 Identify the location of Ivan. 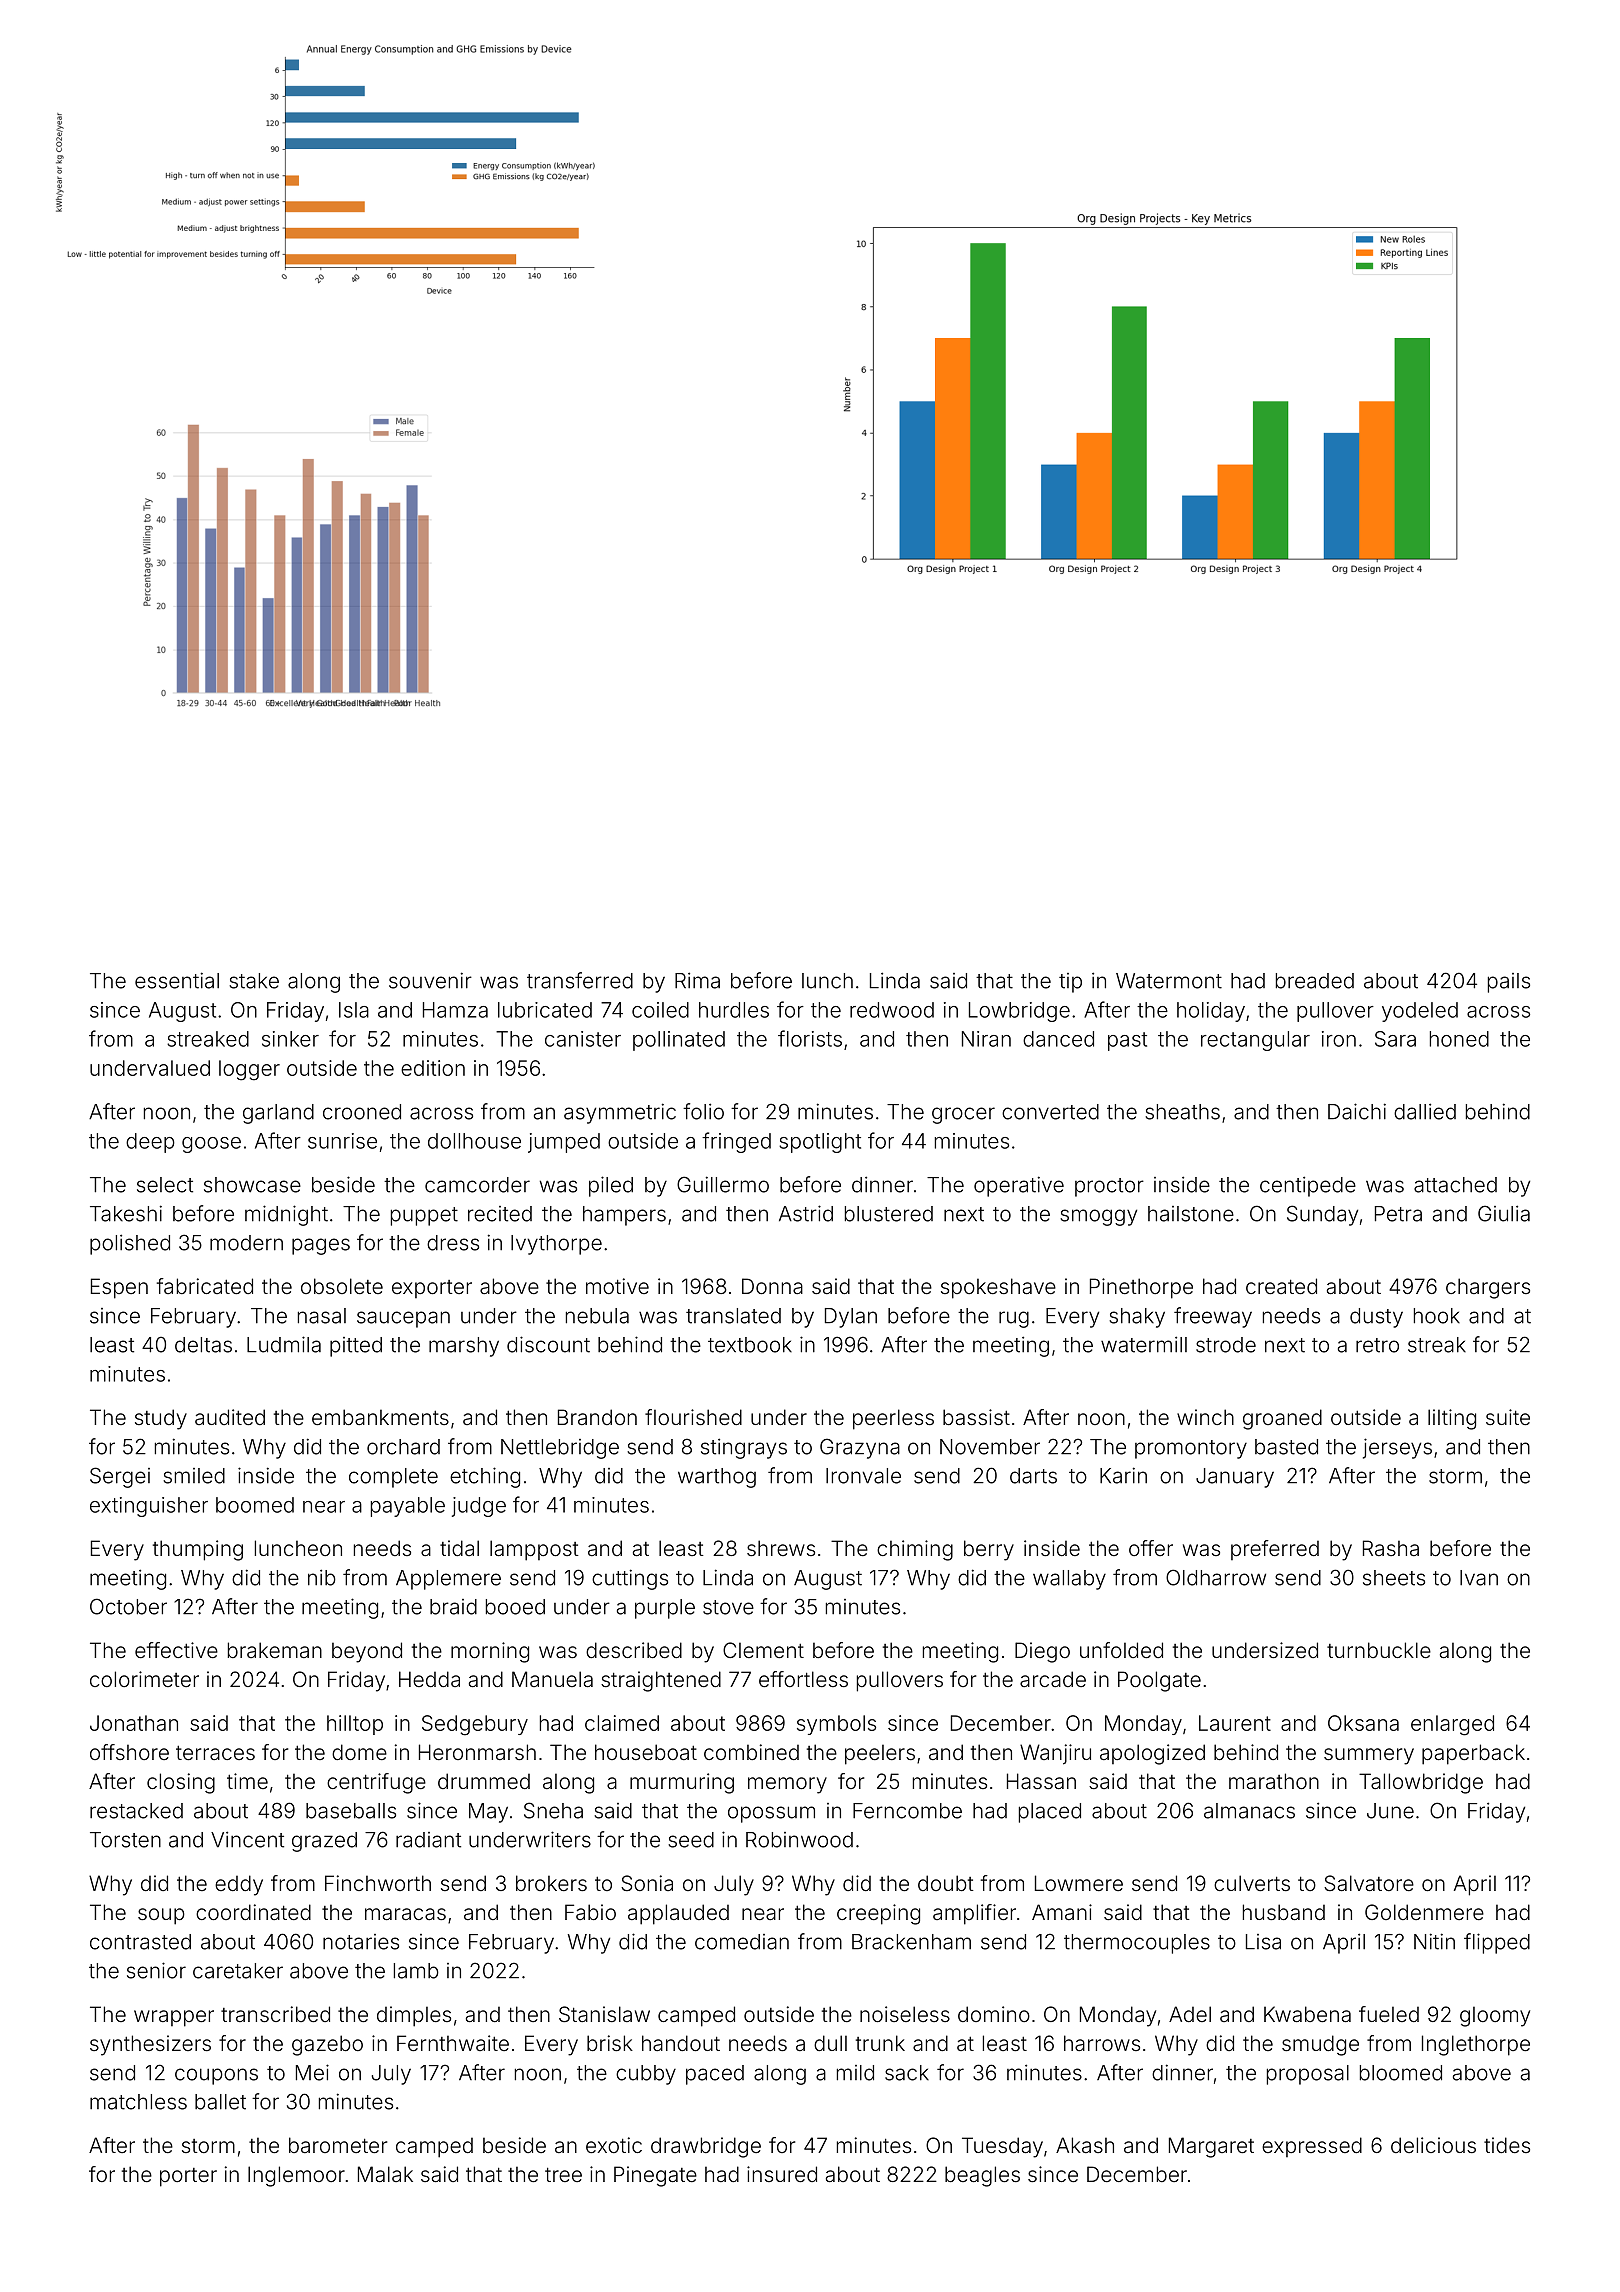
(1479, 1578).
